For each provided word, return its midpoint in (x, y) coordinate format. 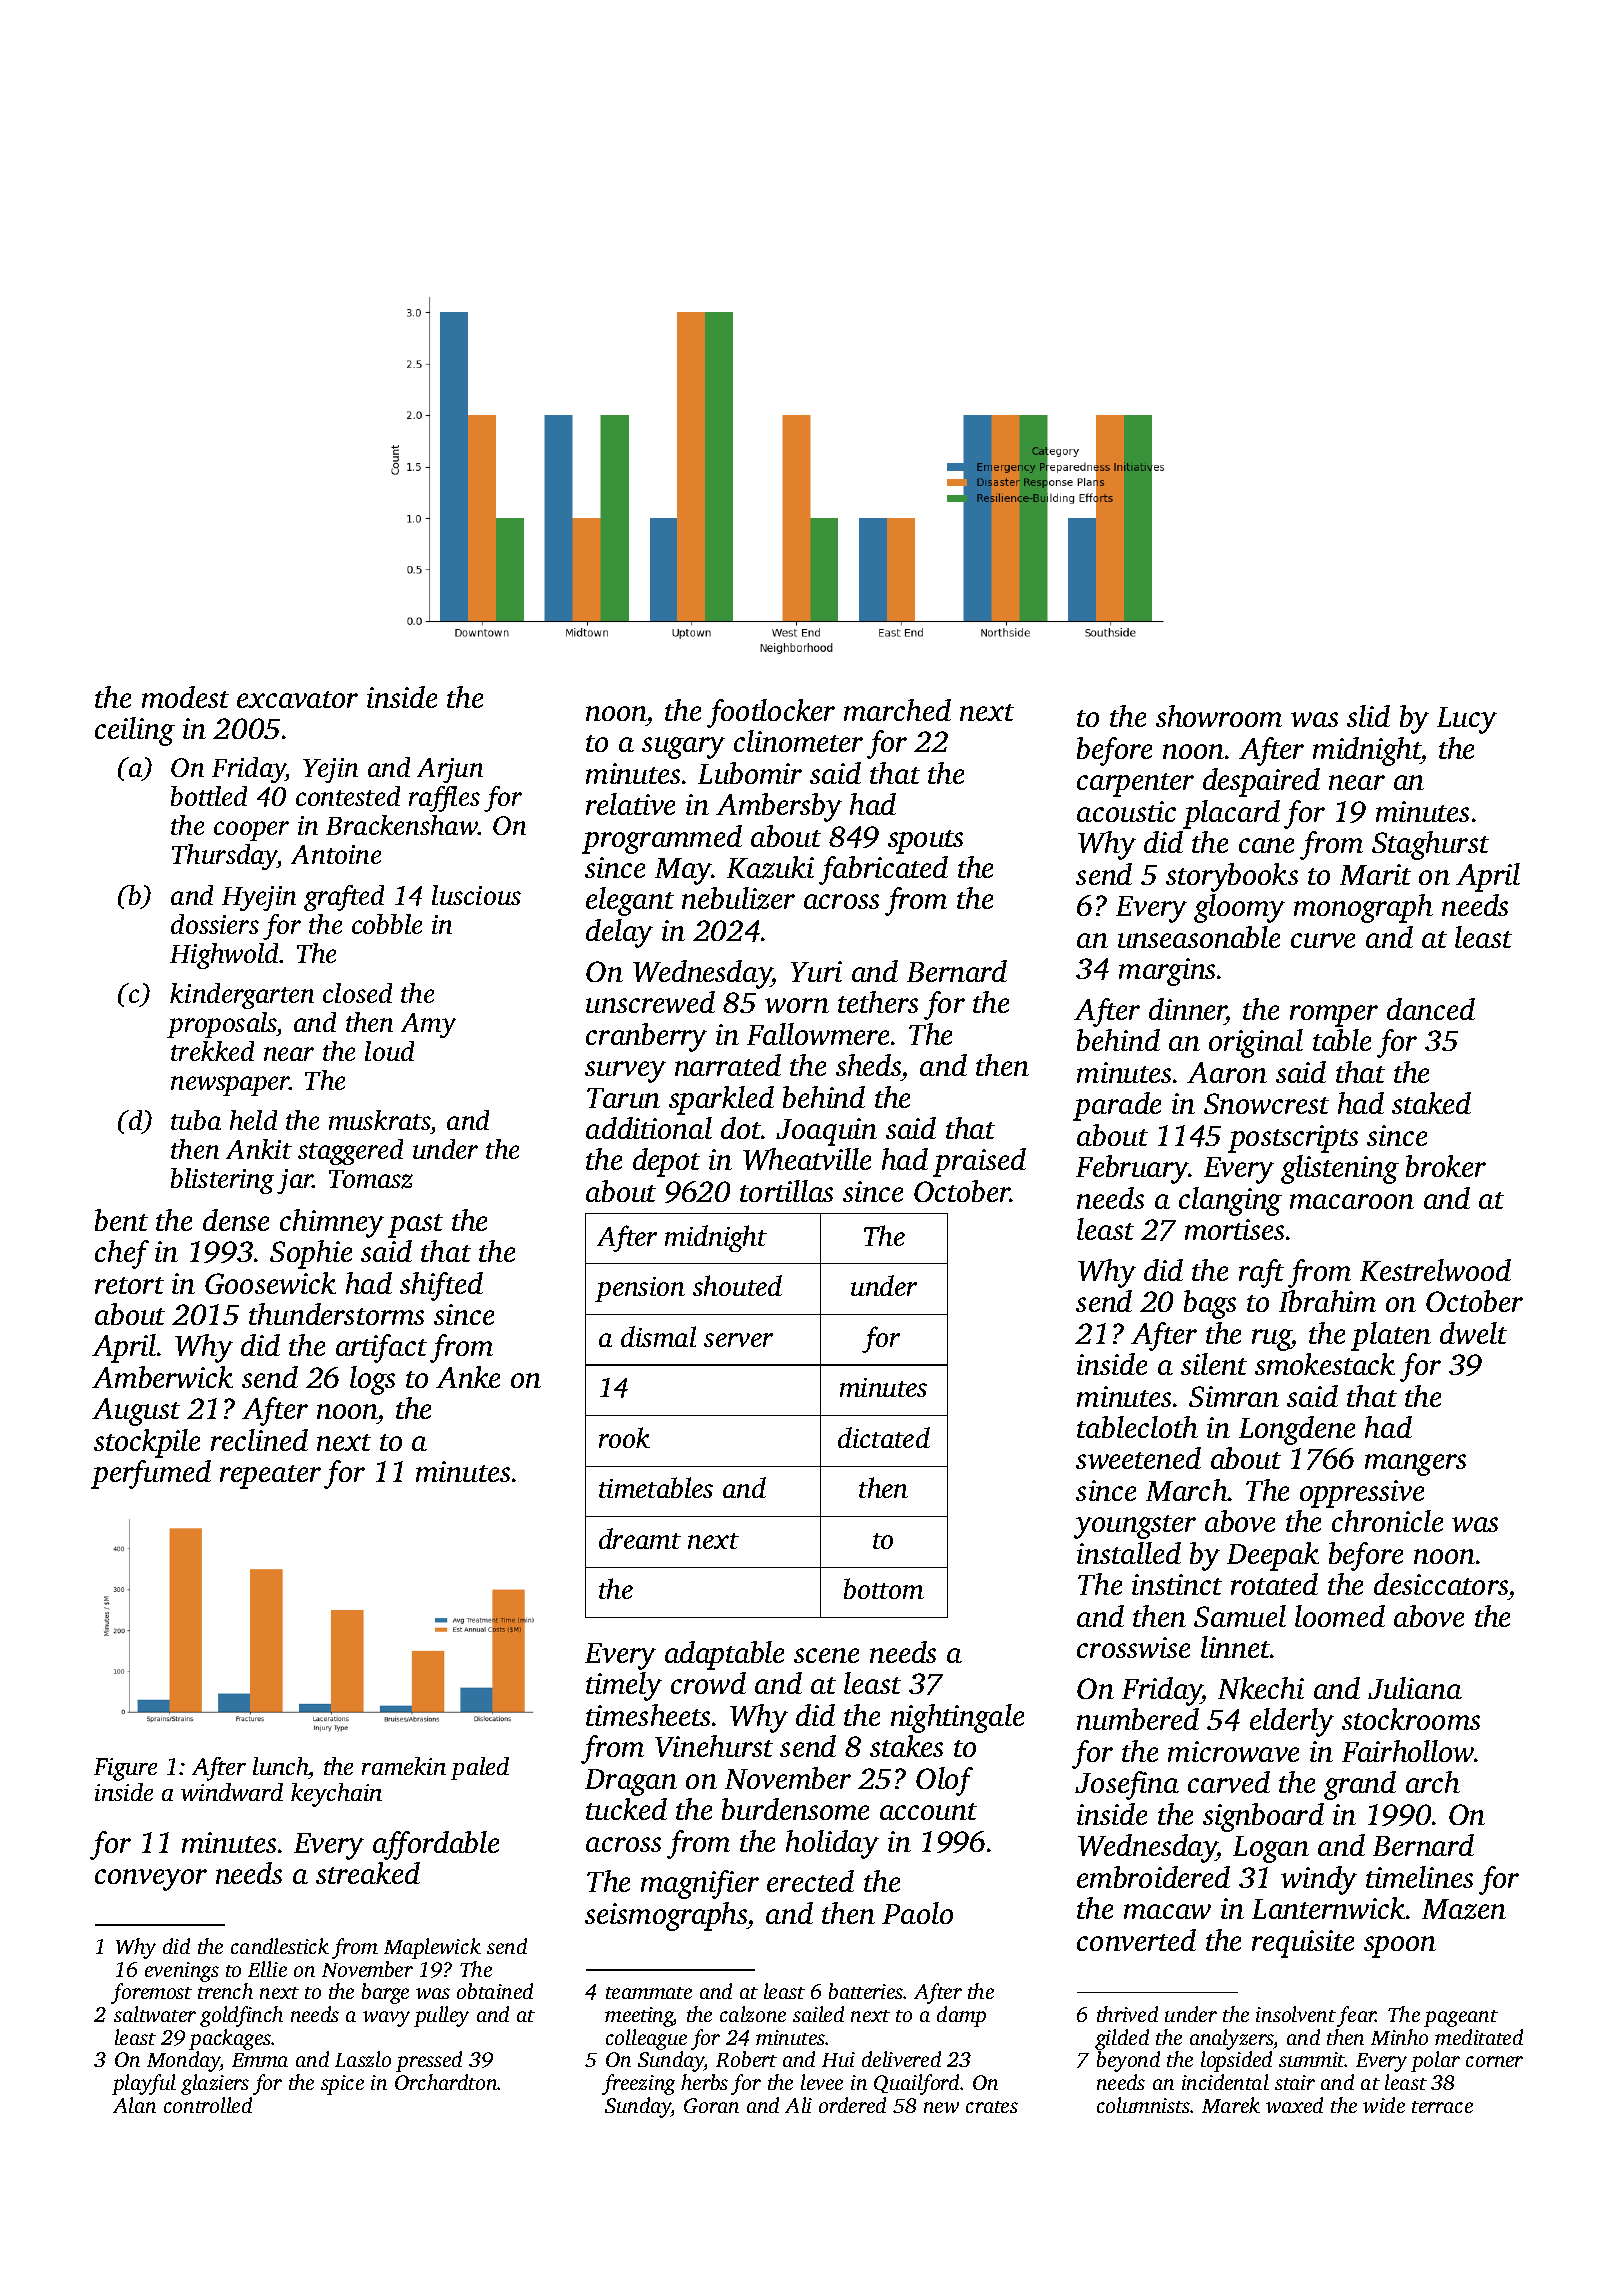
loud (389, 1051)
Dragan (631, 1782)
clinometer (798, 741)
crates (992, 2107)
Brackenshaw (402, 825)
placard (1231, 814)
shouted (737, 1285)
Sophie (311, 1254)
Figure (125, 1769)
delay (619, 933)
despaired (1261, 782)
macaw (1167, 1911)
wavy (386, 2019)
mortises (1234, 1229)
